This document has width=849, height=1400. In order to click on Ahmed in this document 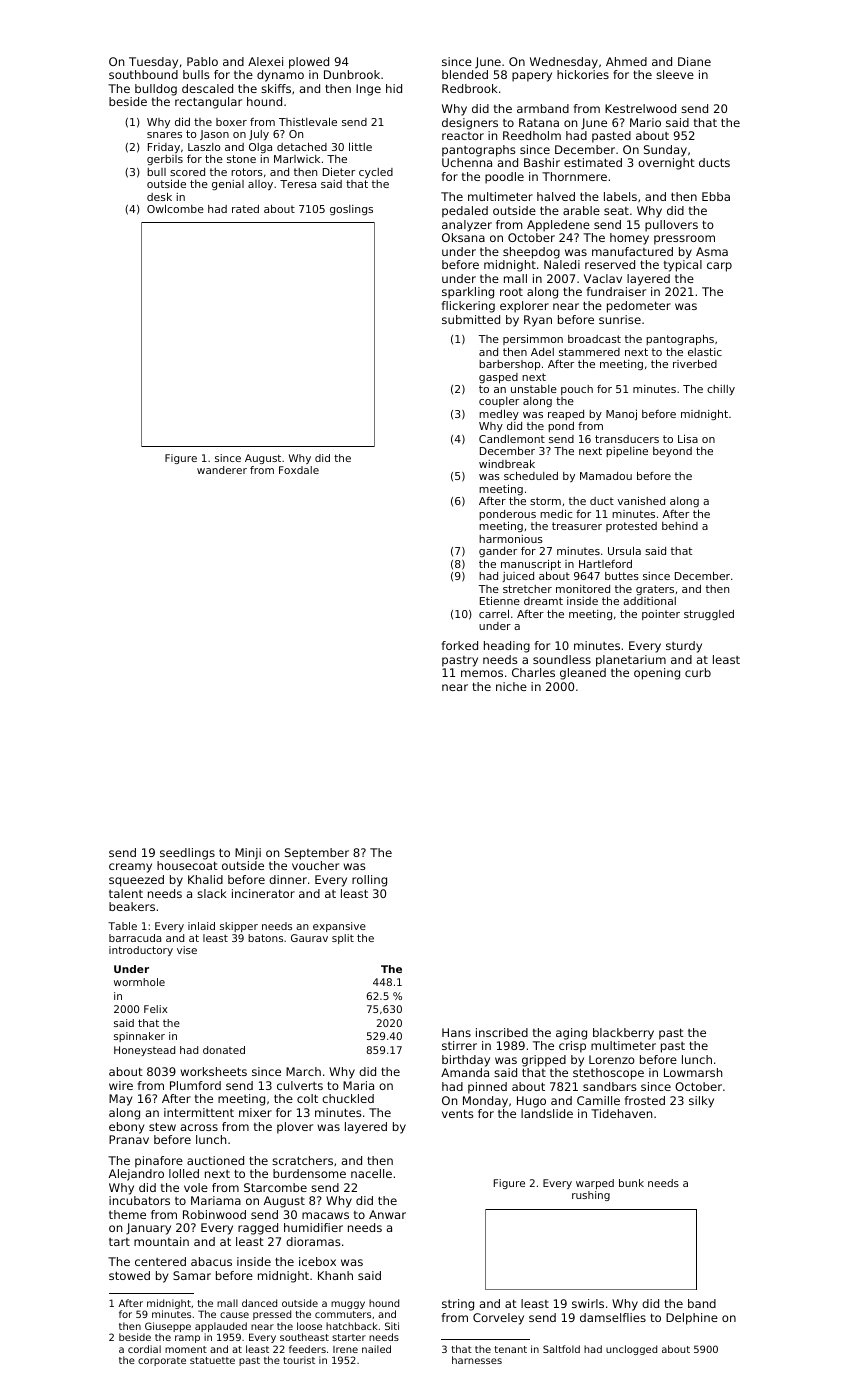, I will do `click(626, 61)`.
